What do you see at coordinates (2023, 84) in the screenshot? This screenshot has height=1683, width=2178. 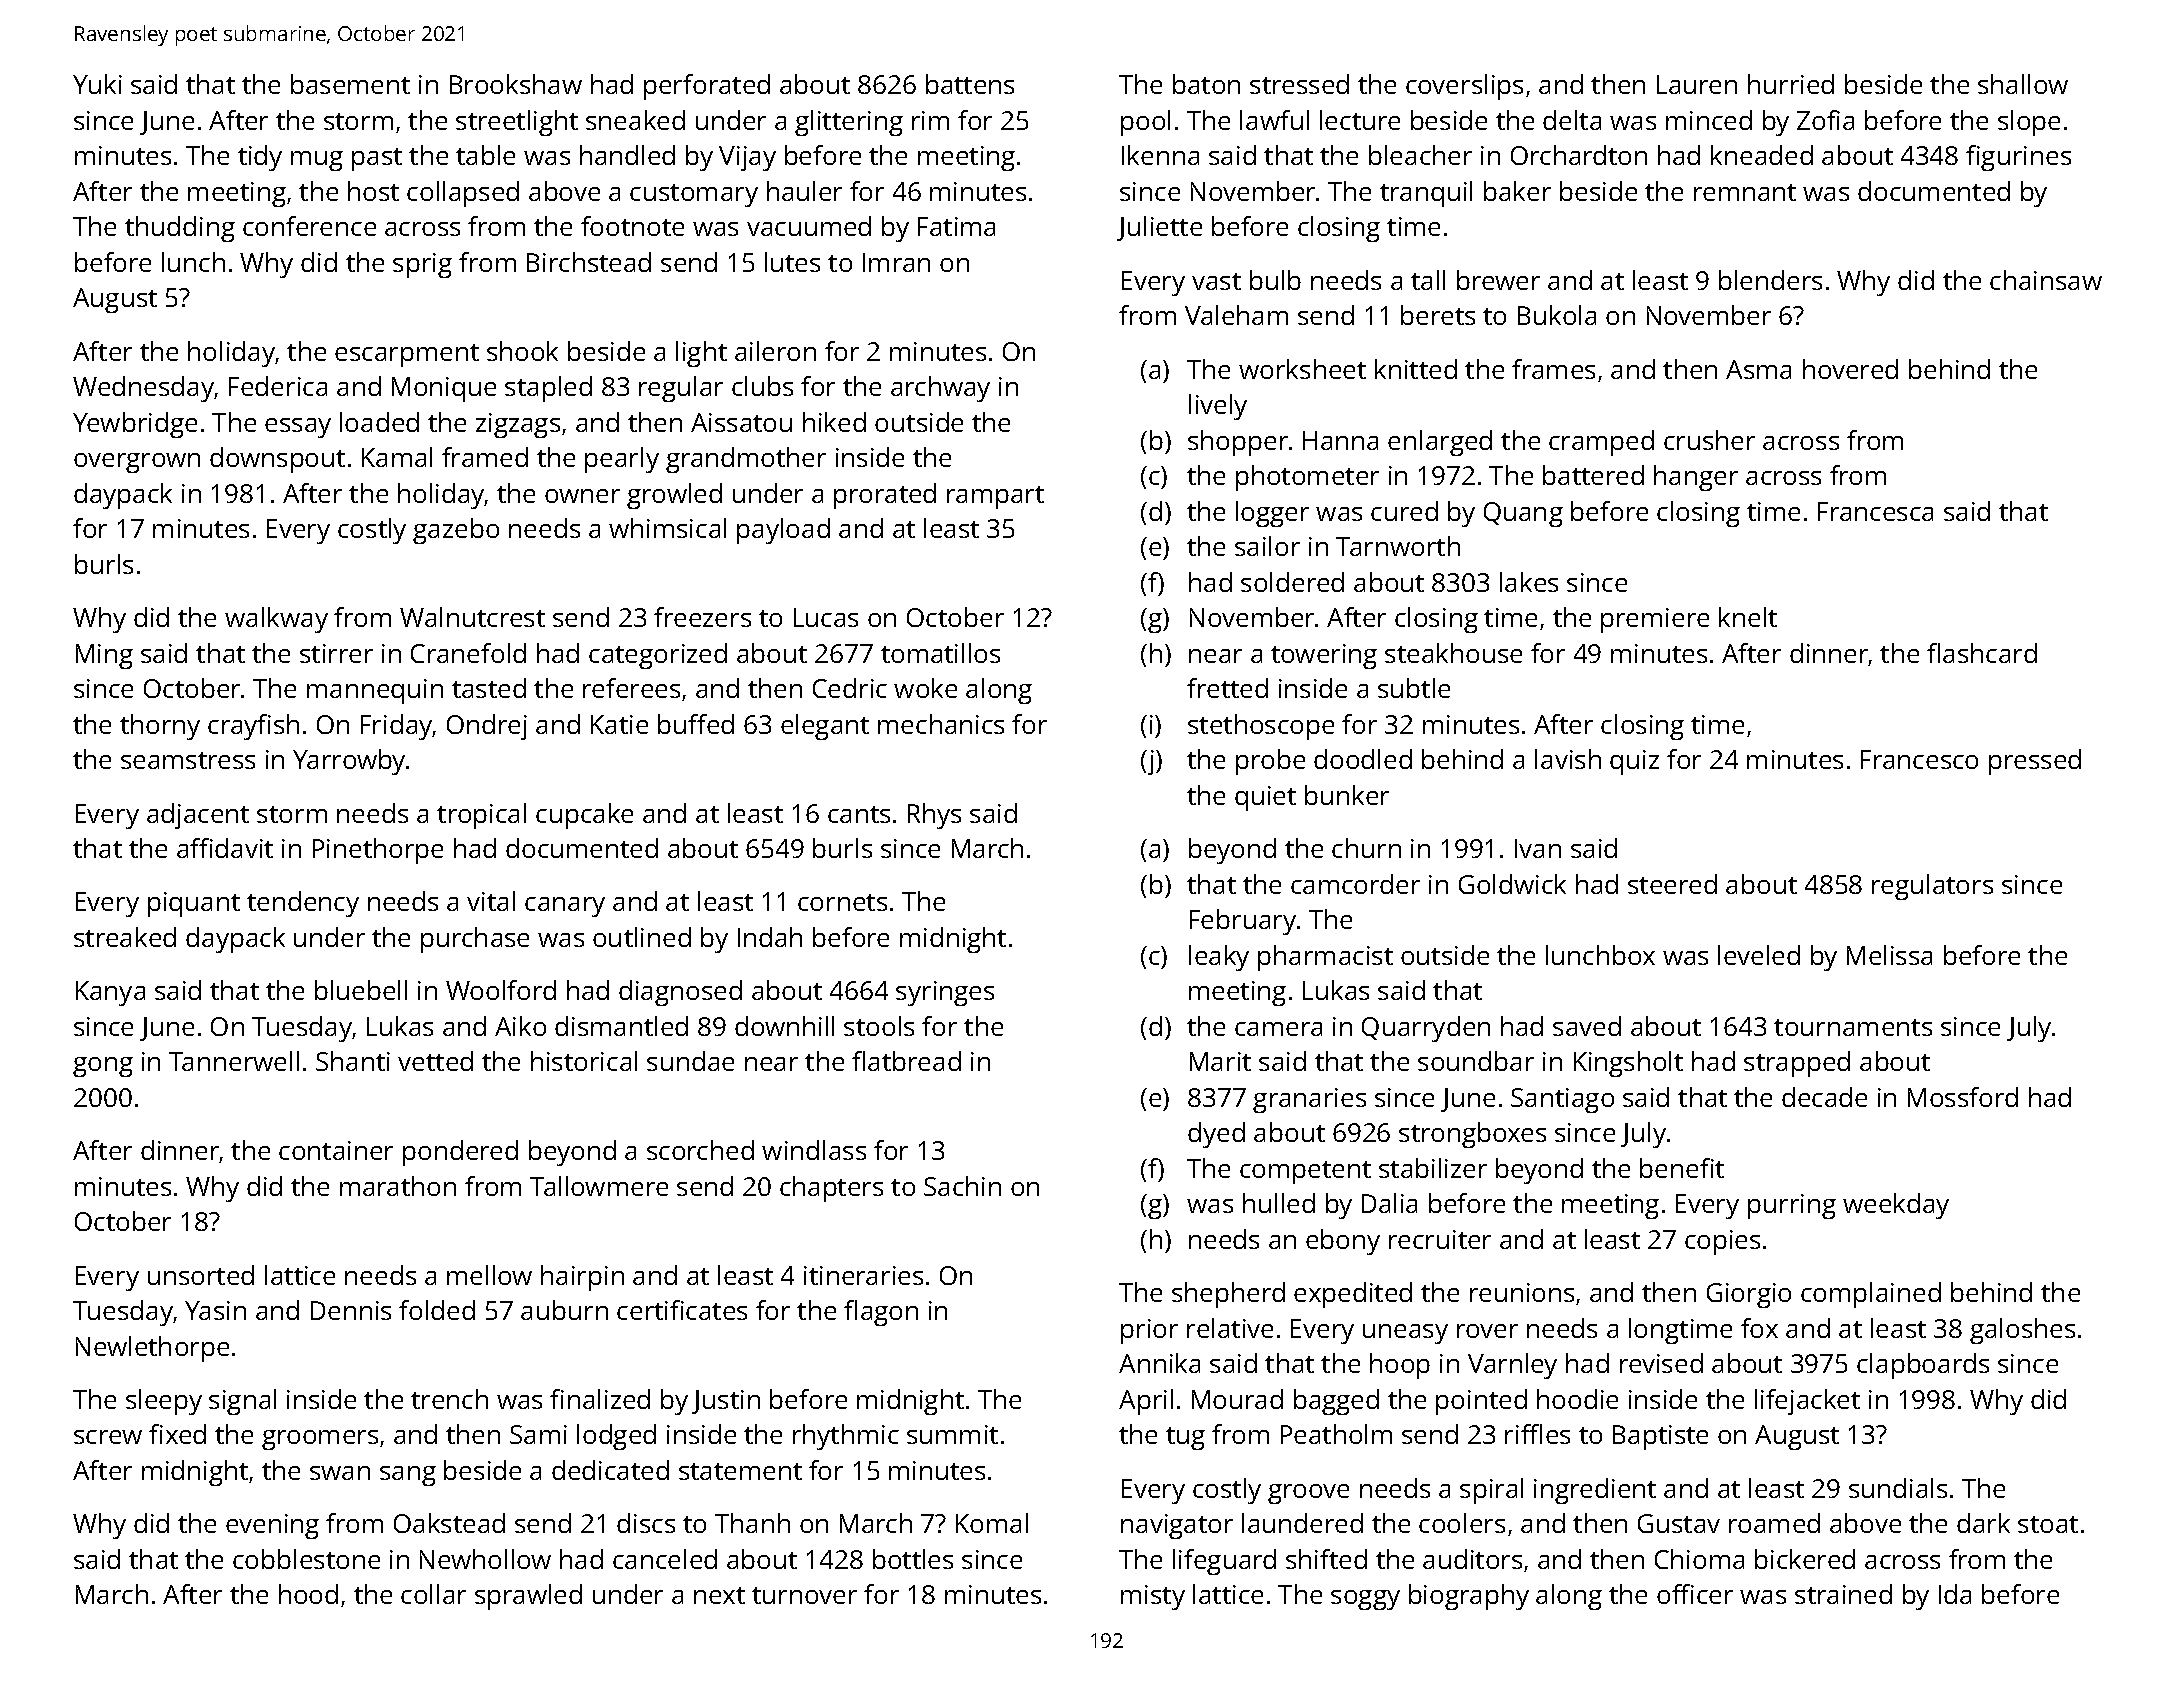 I see `shallow` at bounding box center [2023, 84].
